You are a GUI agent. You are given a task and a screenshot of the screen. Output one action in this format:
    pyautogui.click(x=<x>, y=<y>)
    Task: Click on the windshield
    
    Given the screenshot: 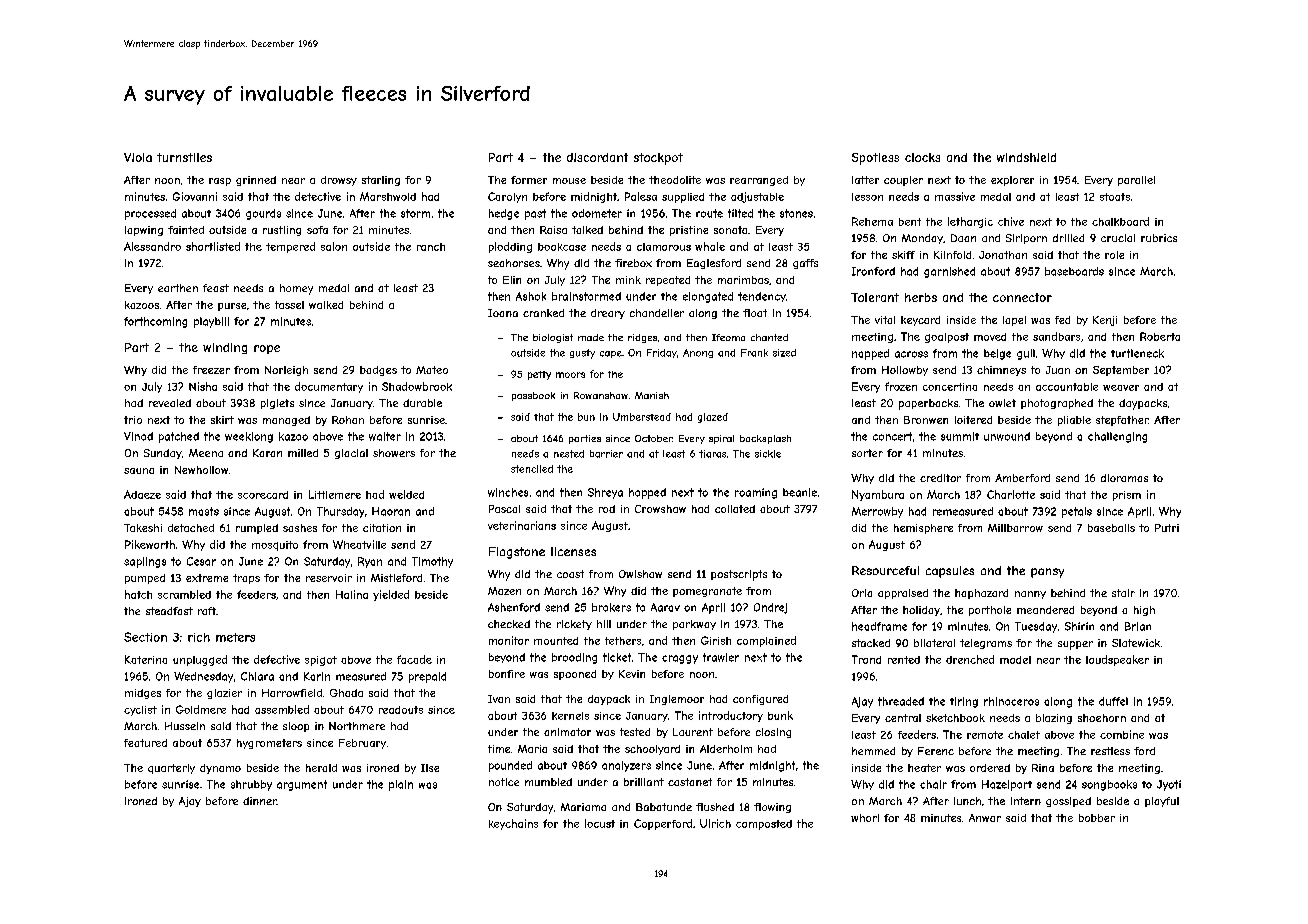 What is the action you would take?
    pyautogui.click(x=1026, y=157)
